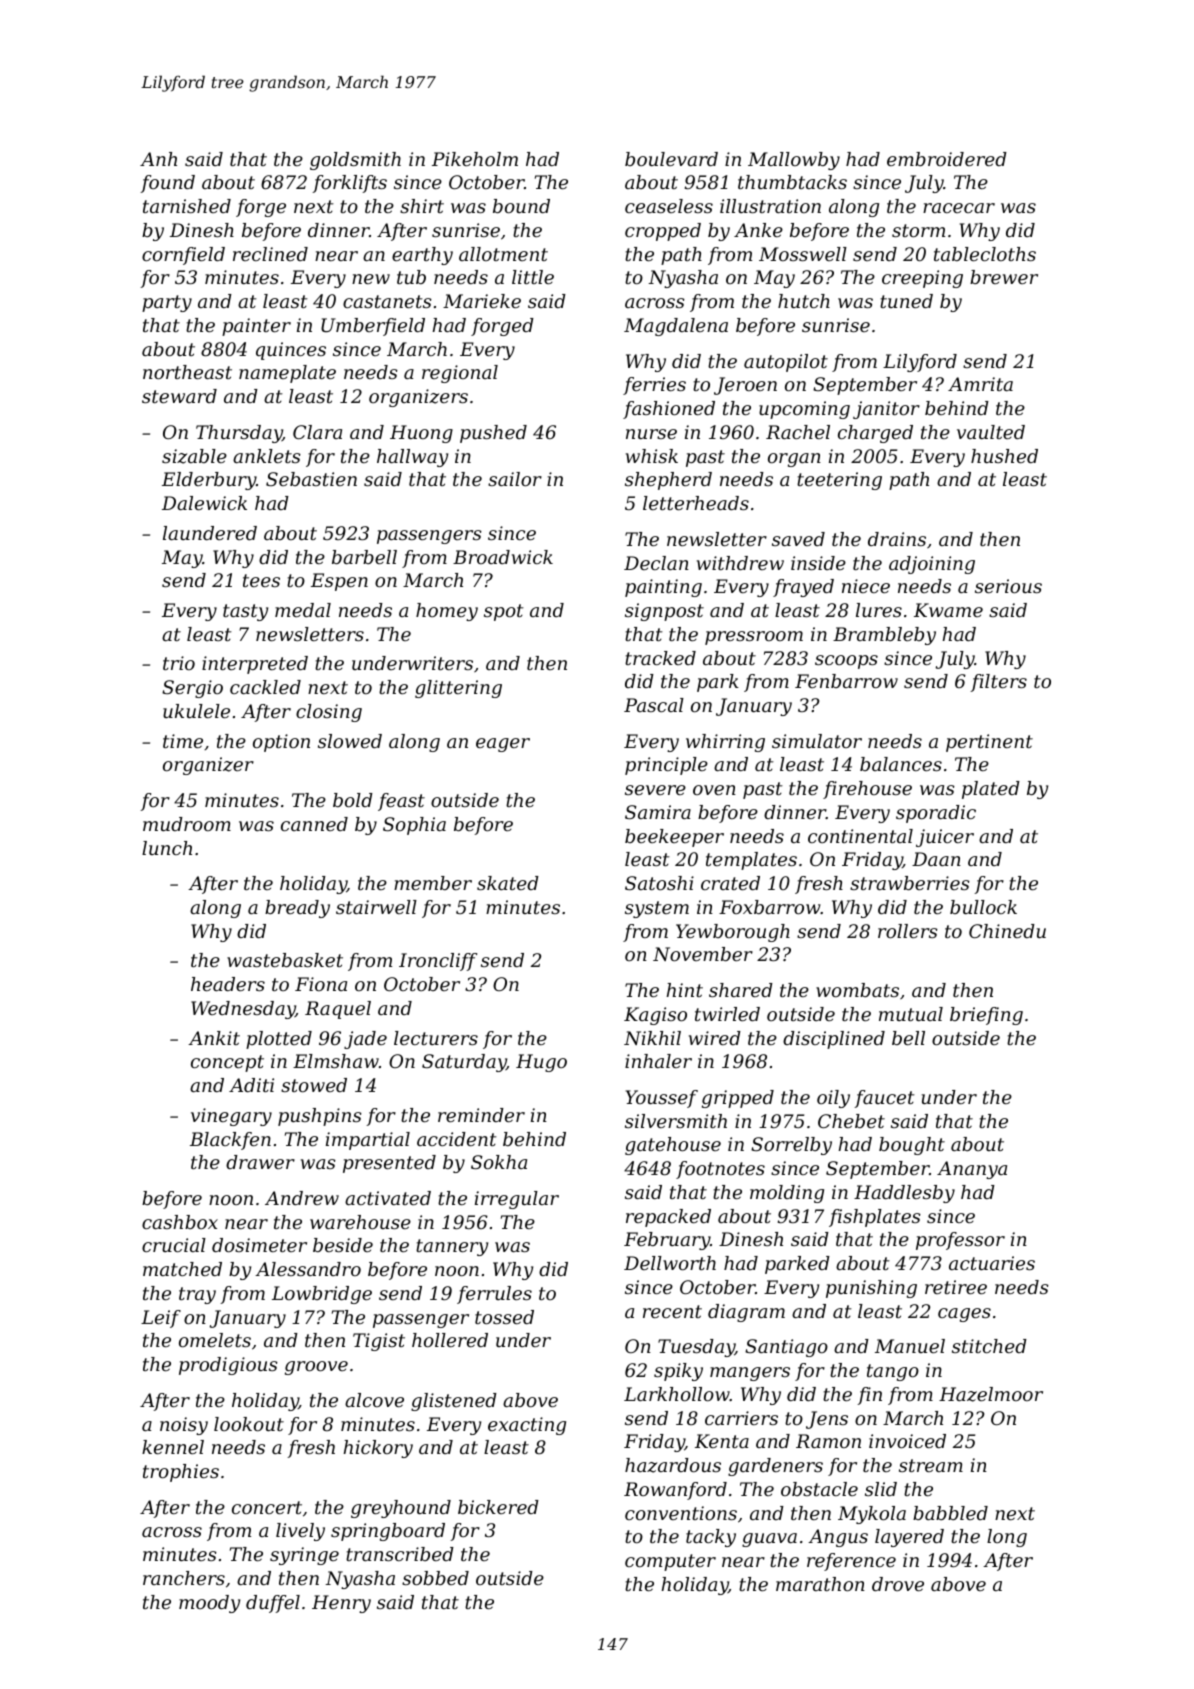  What do you see at coordinates (671, 159) in the screenshot?
I see `boulevard` at bounding box center [671, 159].
